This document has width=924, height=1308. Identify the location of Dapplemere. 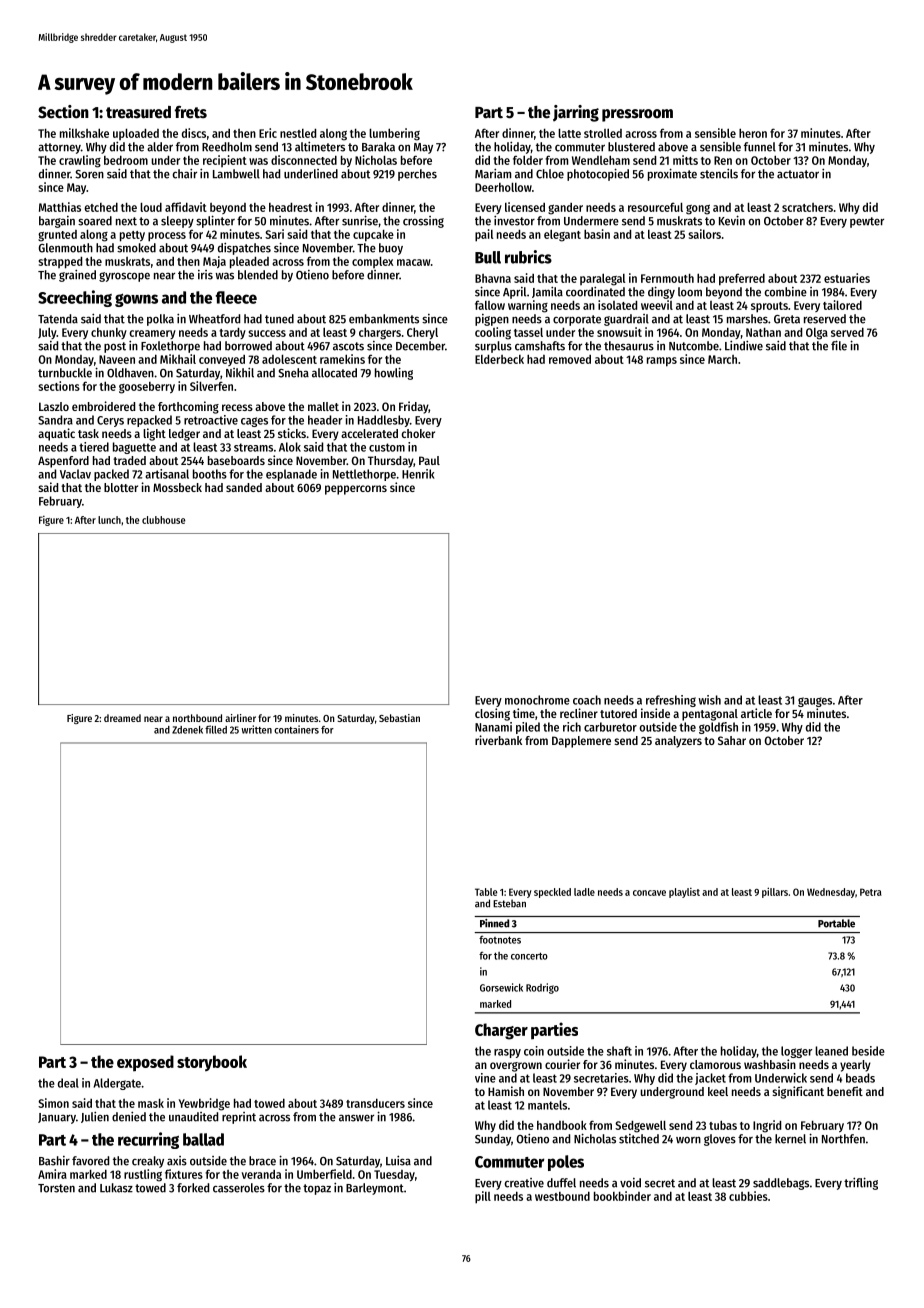
(581, 742).
